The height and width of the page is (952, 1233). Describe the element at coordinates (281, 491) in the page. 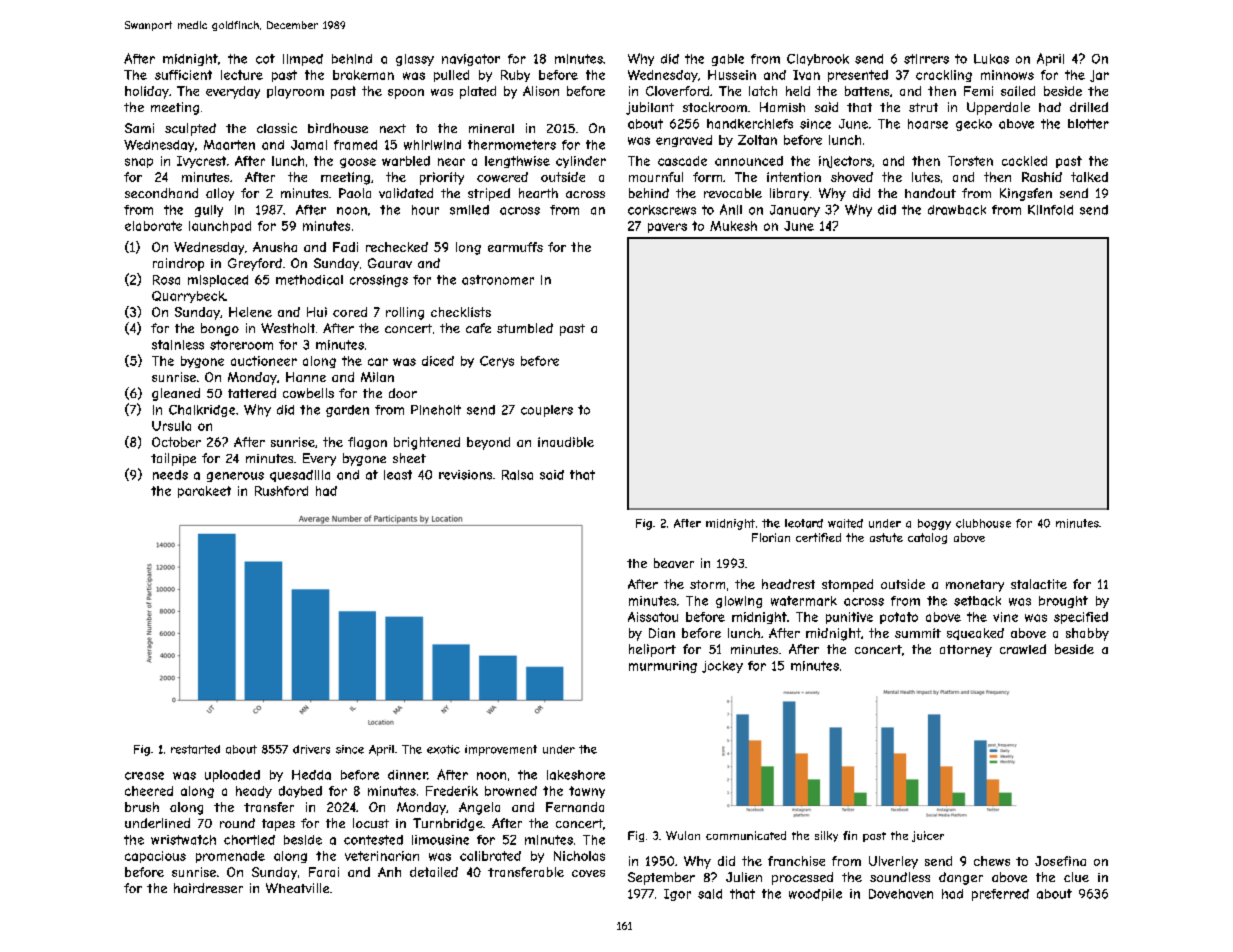

I see `Rushford` at that location.
